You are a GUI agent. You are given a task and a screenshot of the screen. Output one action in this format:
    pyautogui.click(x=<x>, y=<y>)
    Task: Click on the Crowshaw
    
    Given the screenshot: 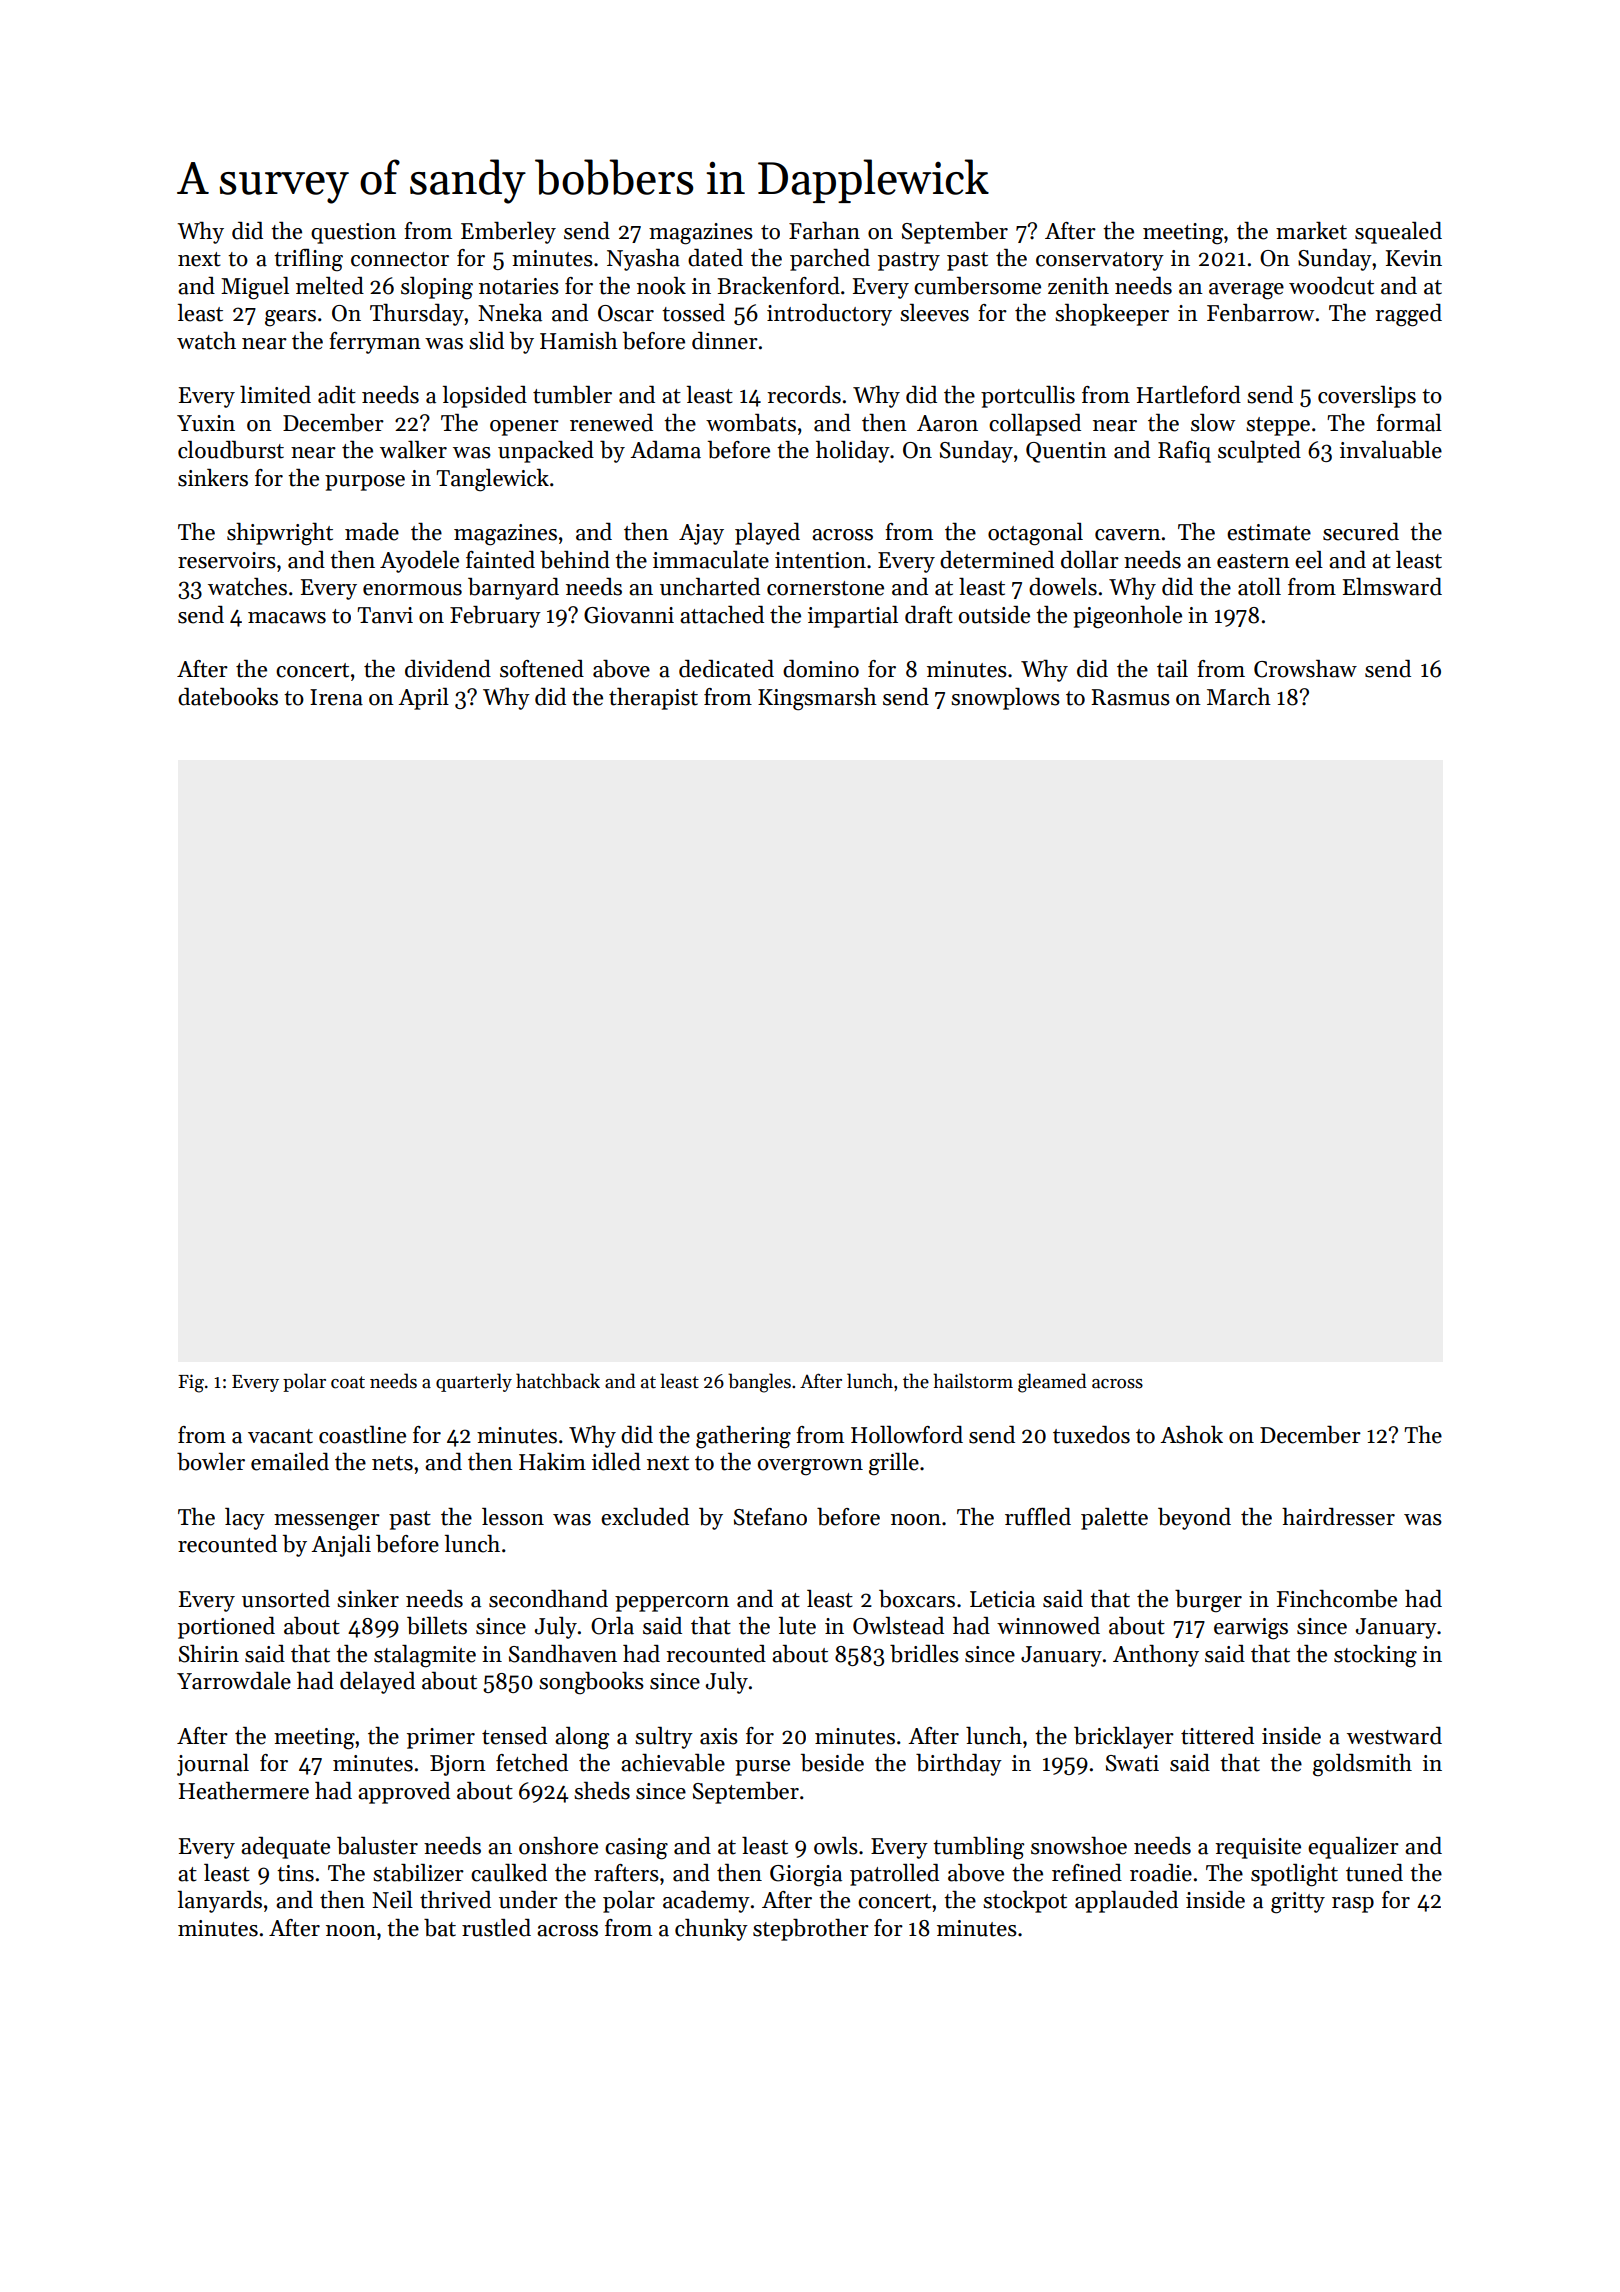 What is the action you would take?
    pyautogui.click(x=1305, y=669)
